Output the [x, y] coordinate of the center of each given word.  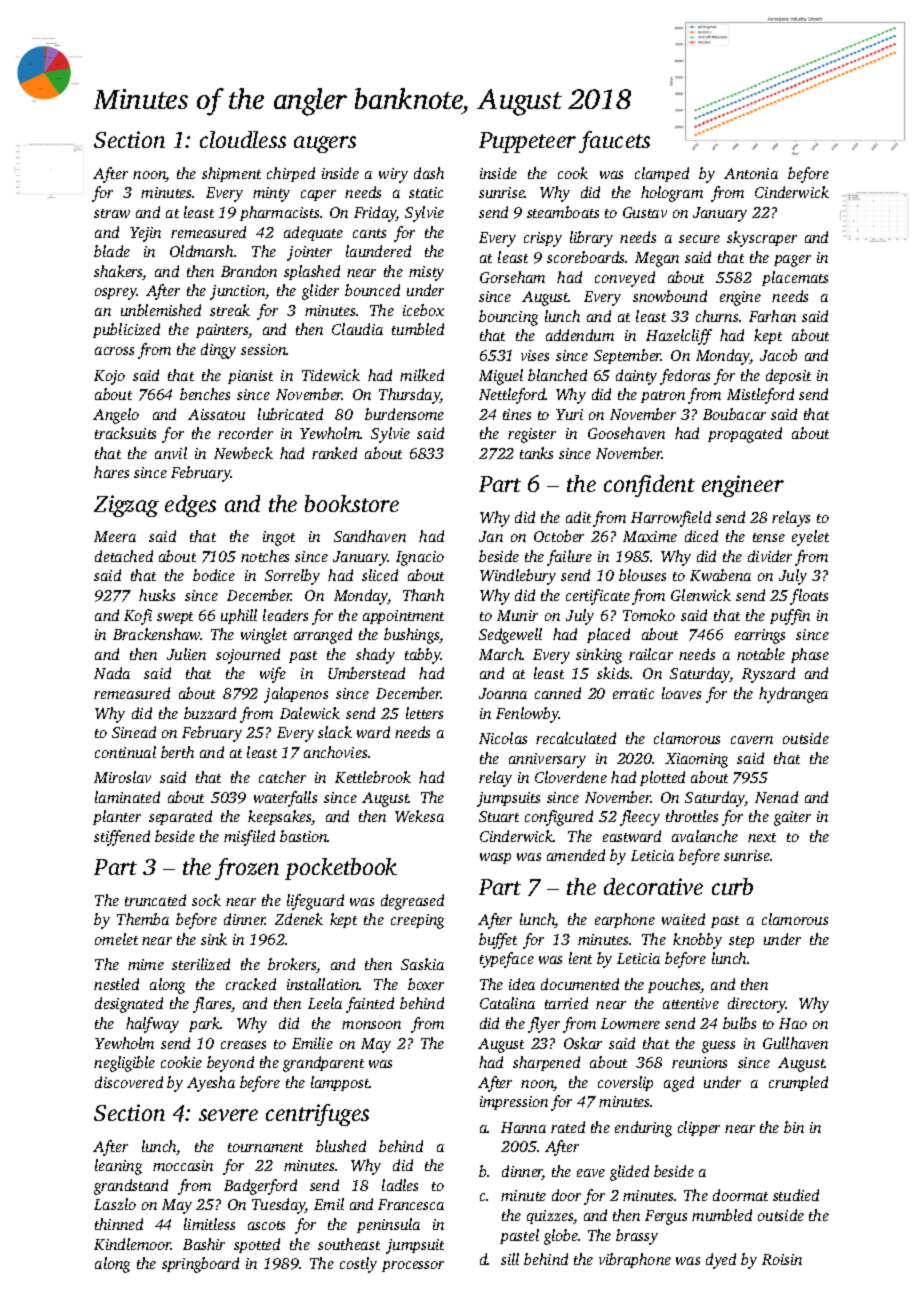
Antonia [751, 173]
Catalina [507, 1003]
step [741, 942]
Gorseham [512, 277]
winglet [264, 636]
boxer [426, 984]
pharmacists [279, 213]
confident [649, 486]
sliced [380, 575]
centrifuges [317, 1115]
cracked [251, 984]
